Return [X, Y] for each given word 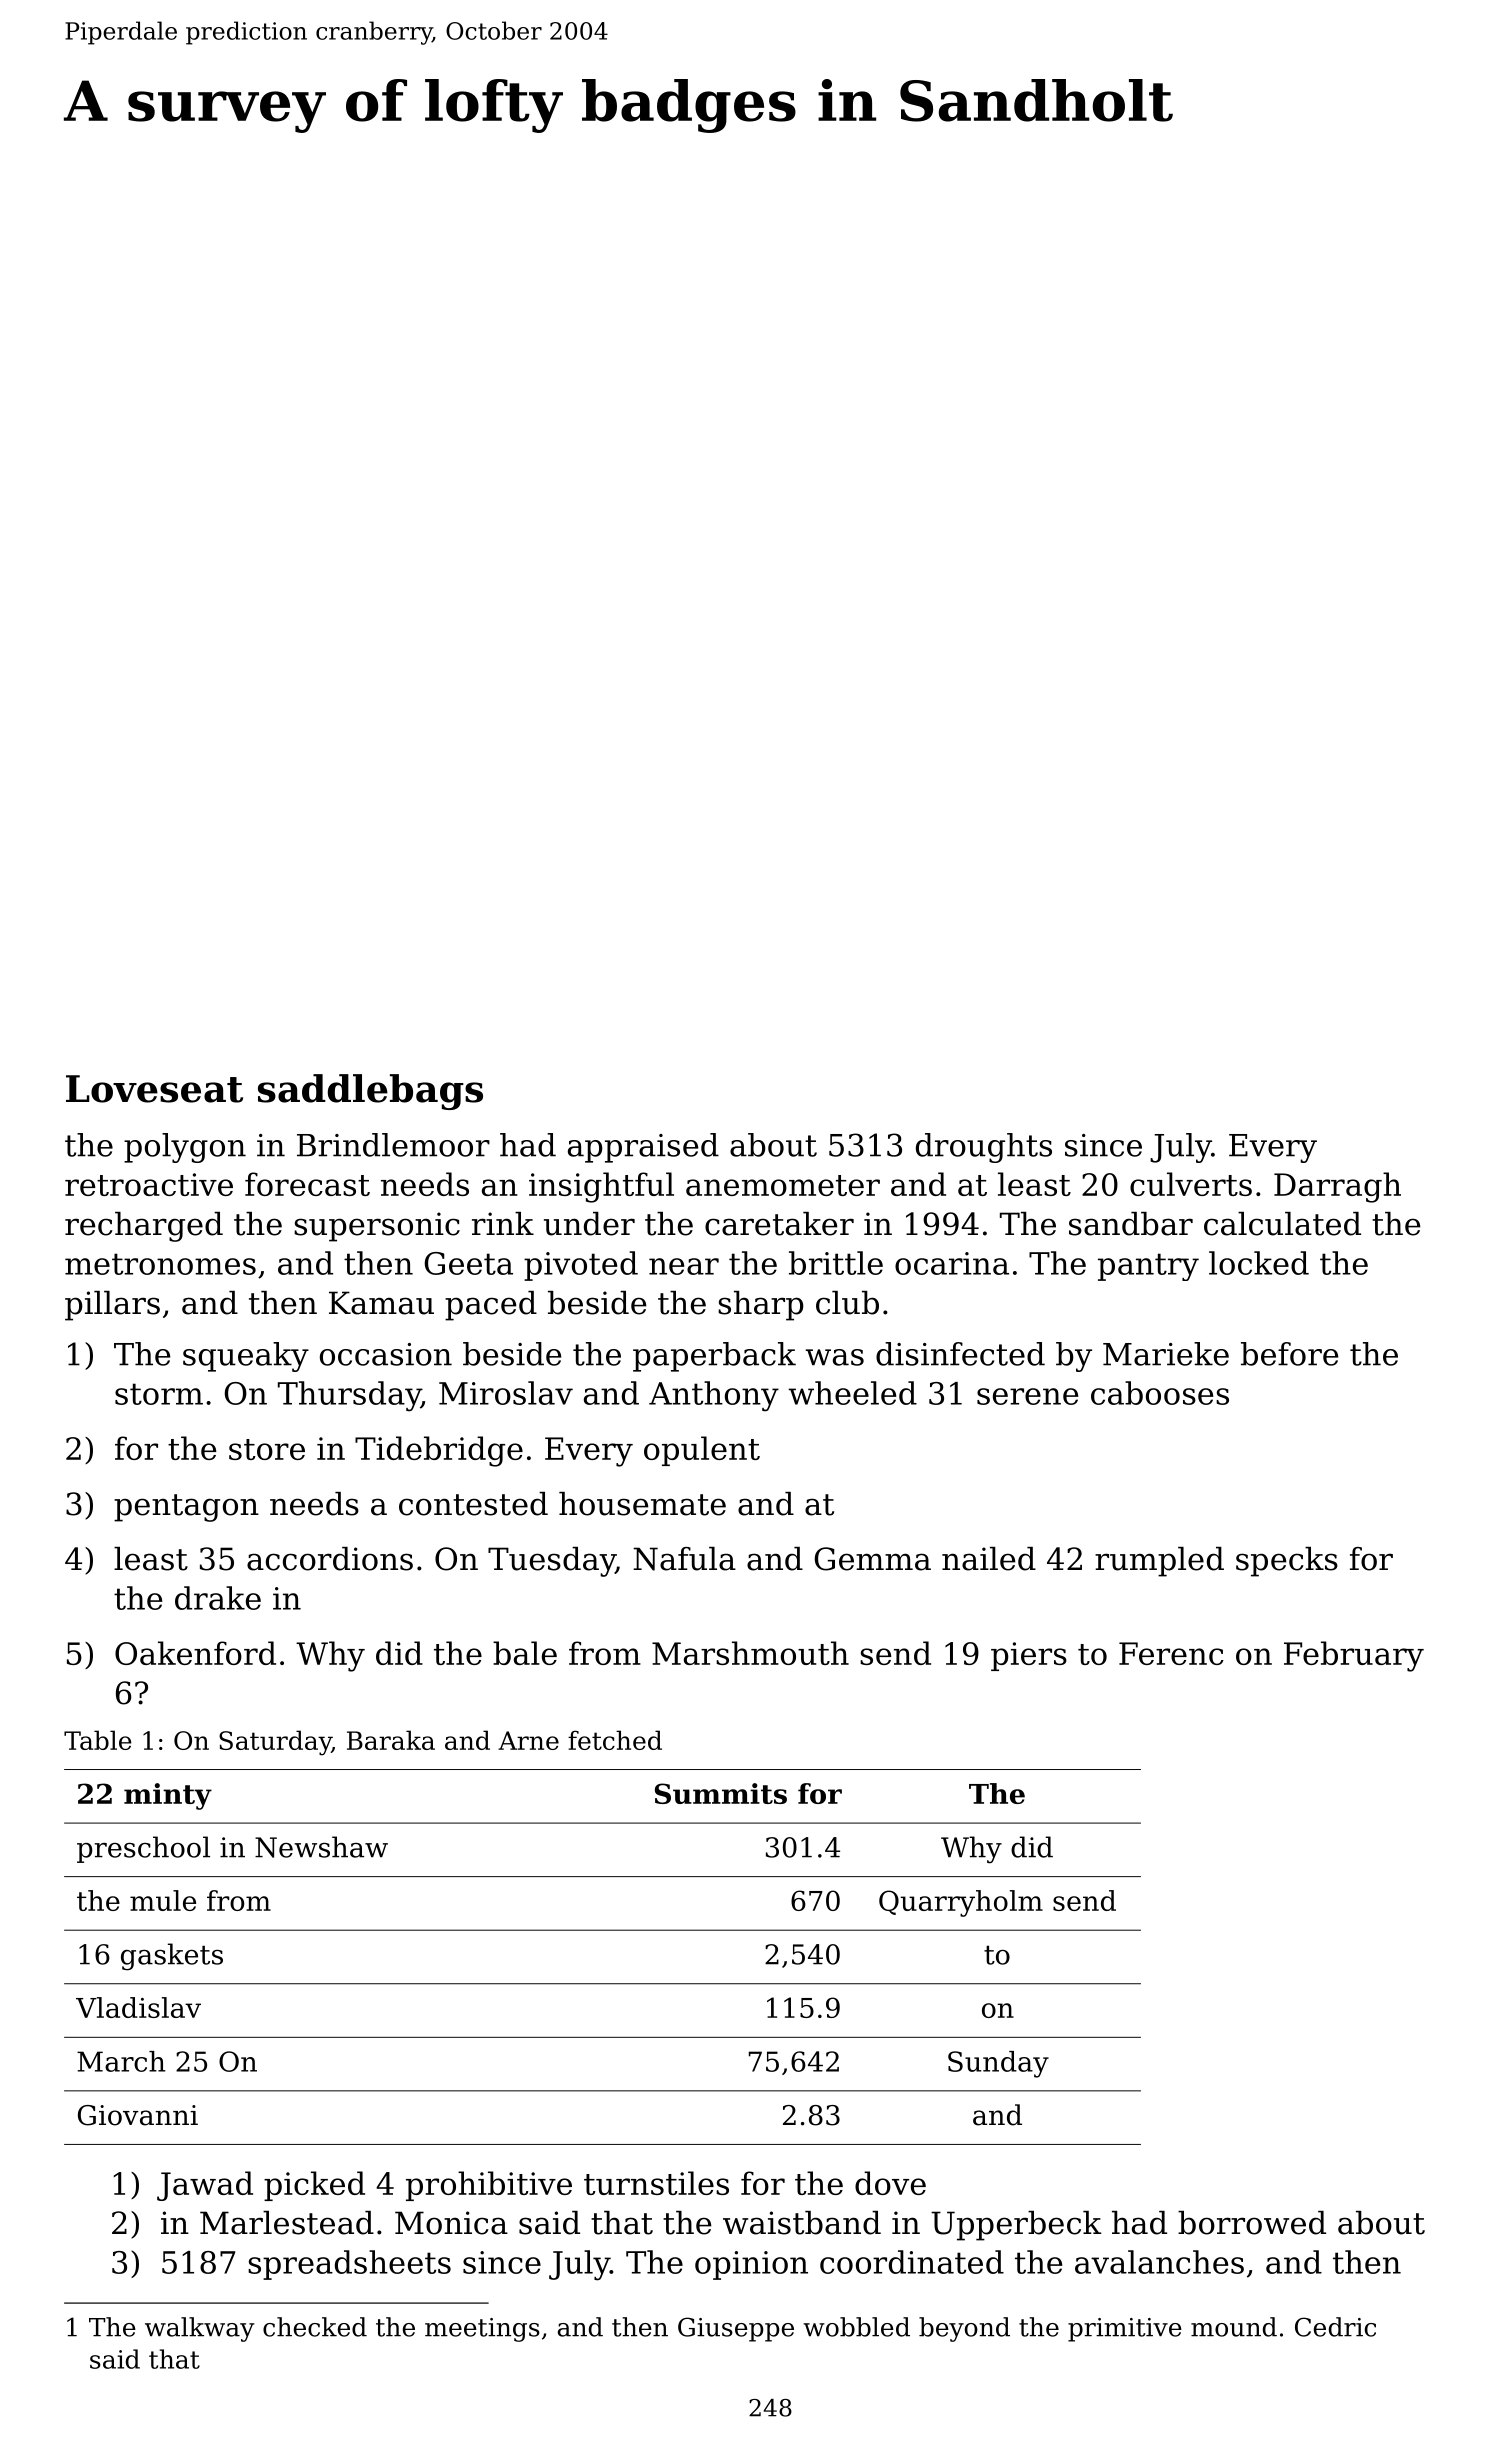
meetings [482, 2330]
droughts [984, 1148]
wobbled [856, 2327]
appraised [643, 1148]
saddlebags [370, 1092]
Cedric [1335, 2327]
